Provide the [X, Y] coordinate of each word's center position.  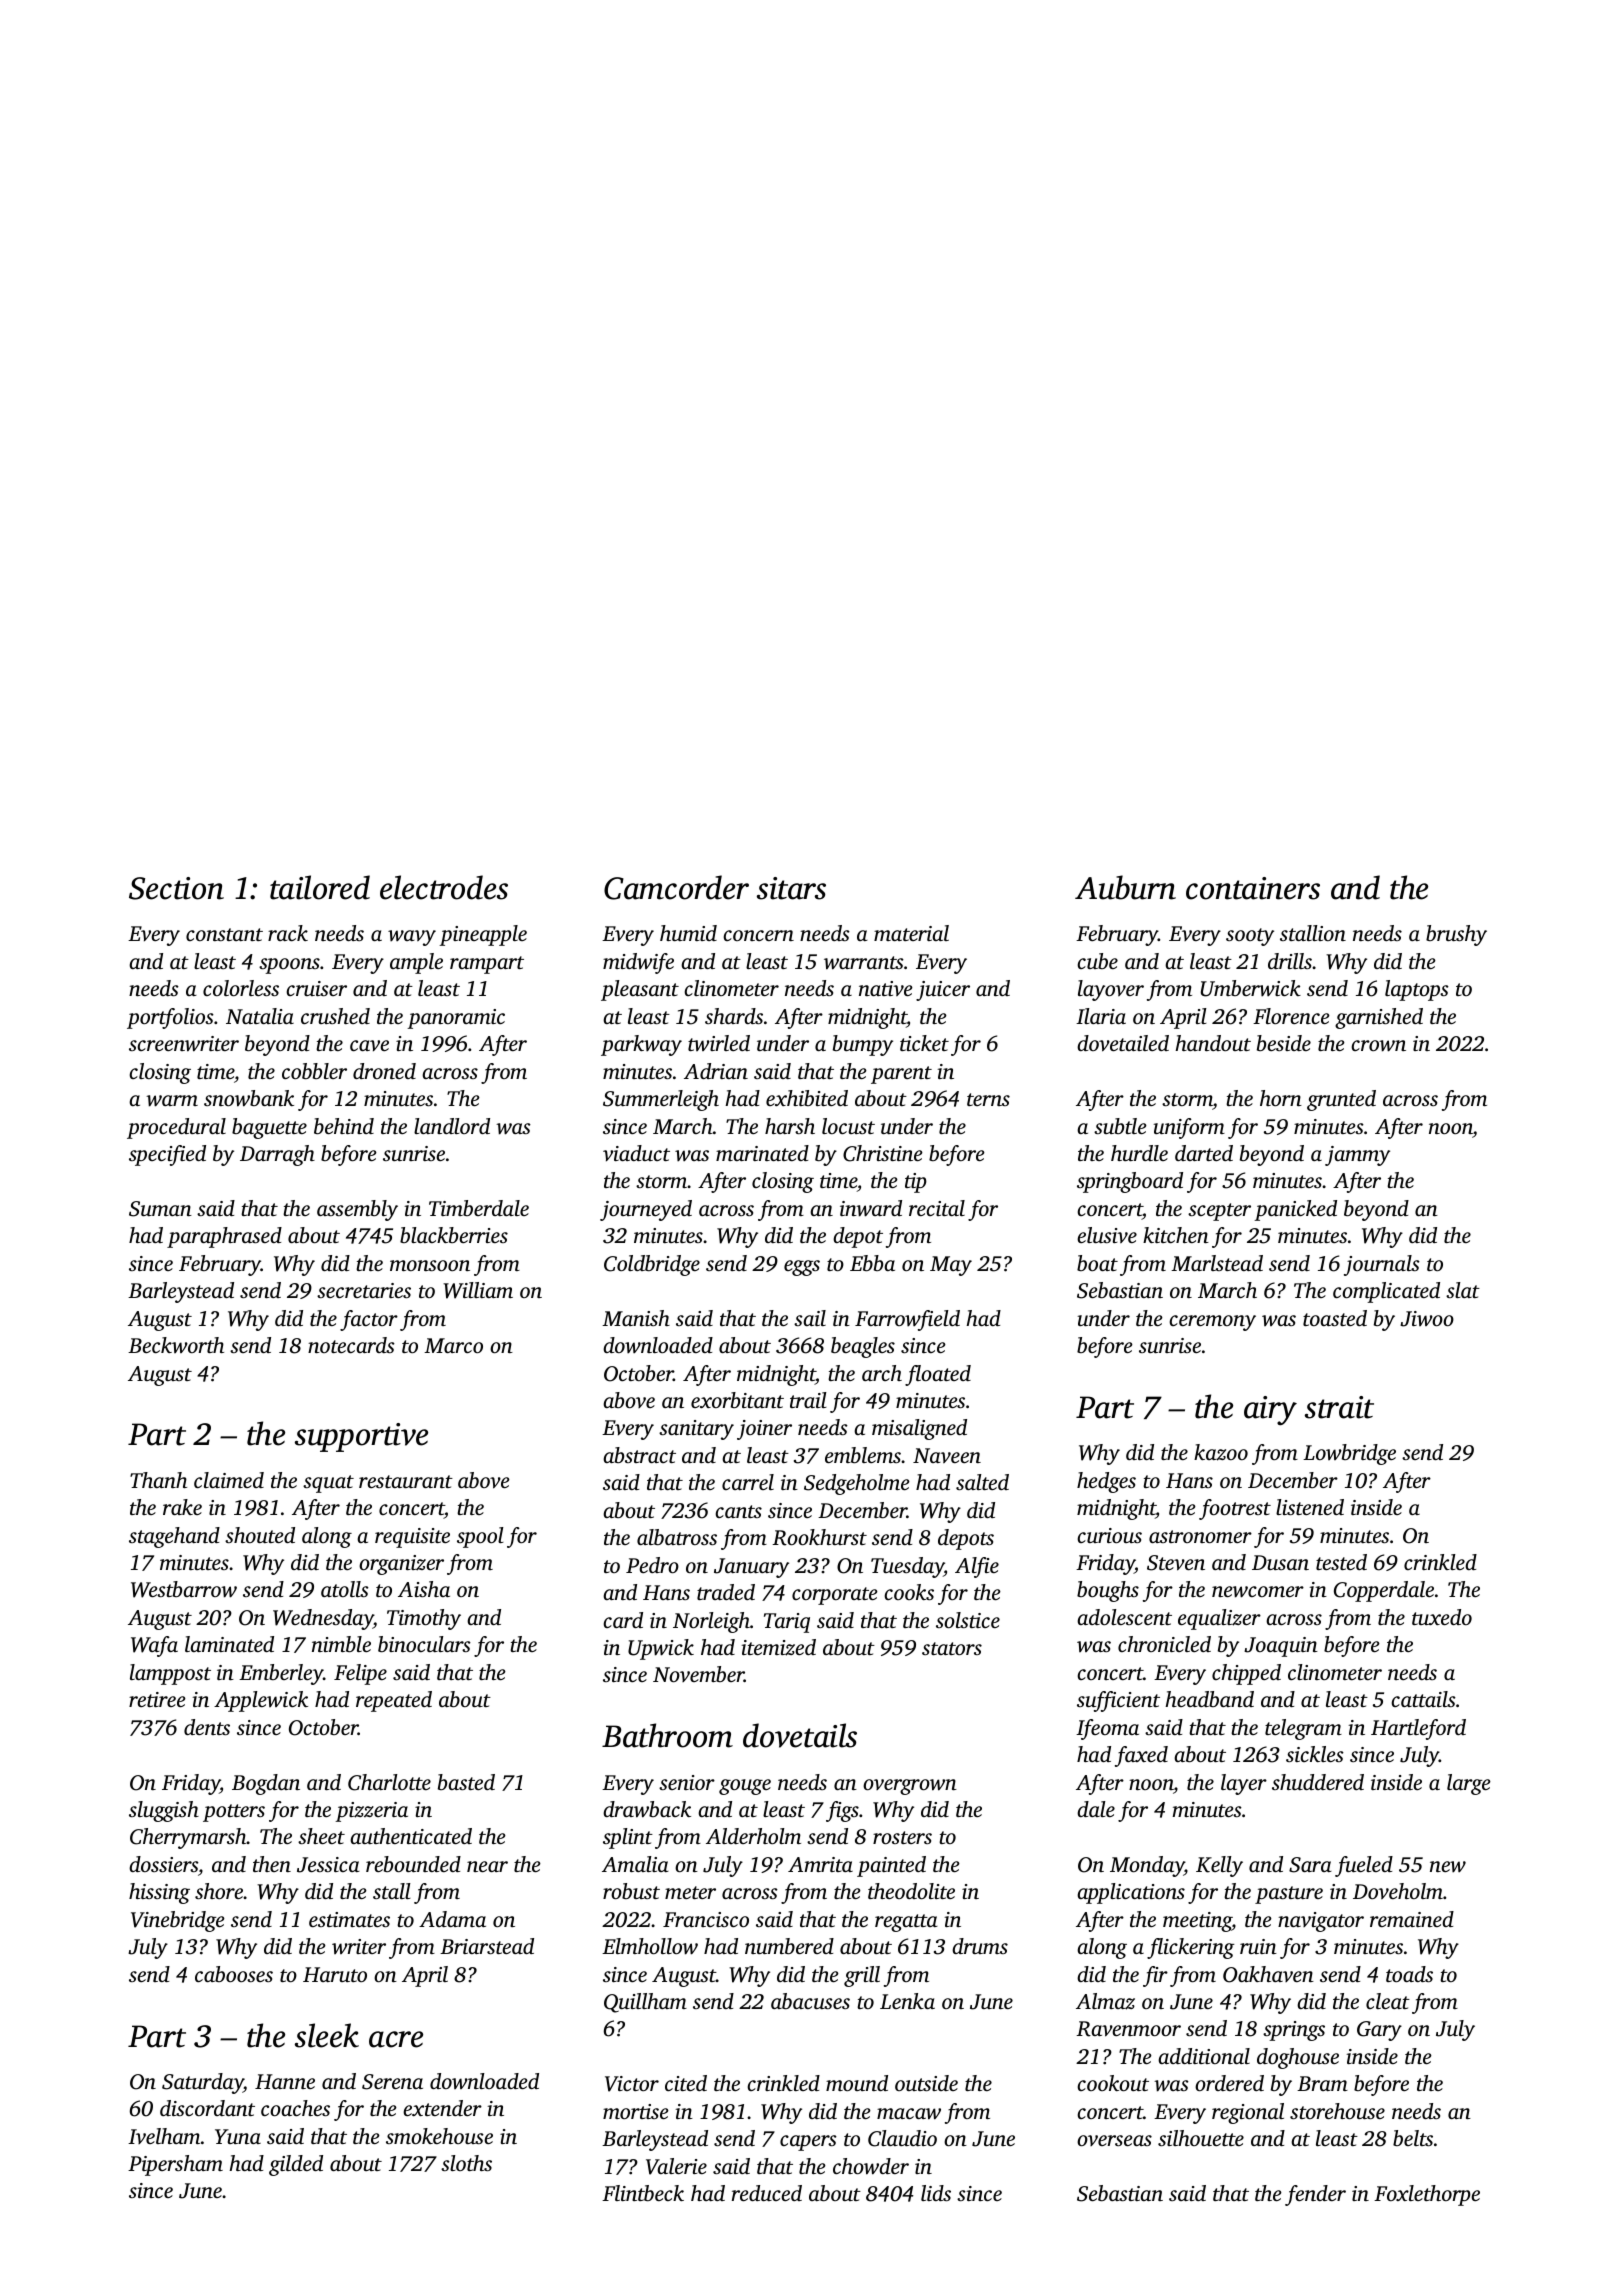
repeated [394, 1701]
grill [862, 1976]
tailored [320, 887]
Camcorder [676, 887]
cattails [1423, 1699]
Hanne [285, 2081]
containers [1253, 888]
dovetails [800, 1735]
